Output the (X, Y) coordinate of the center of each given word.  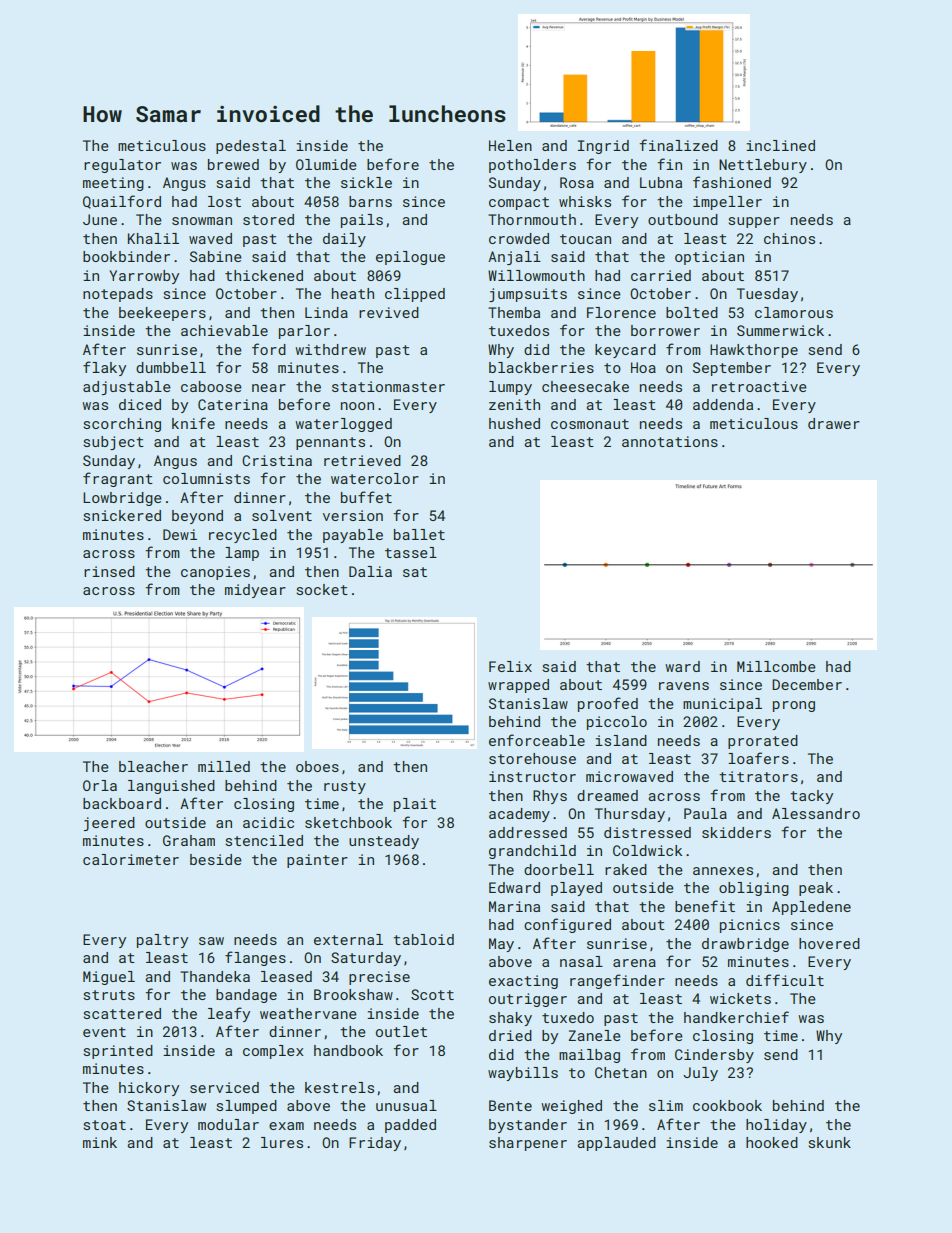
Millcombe (776, 666)
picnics (750, 926)
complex (273, 1052)
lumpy (510, 388)
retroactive (759, 386)
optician (709, 258)
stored (268, 219)
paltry (162, 941)
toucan (585, 239)
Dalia (370, 571)
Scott (432, 994)
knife (193, 423)
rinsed (109, 571)
